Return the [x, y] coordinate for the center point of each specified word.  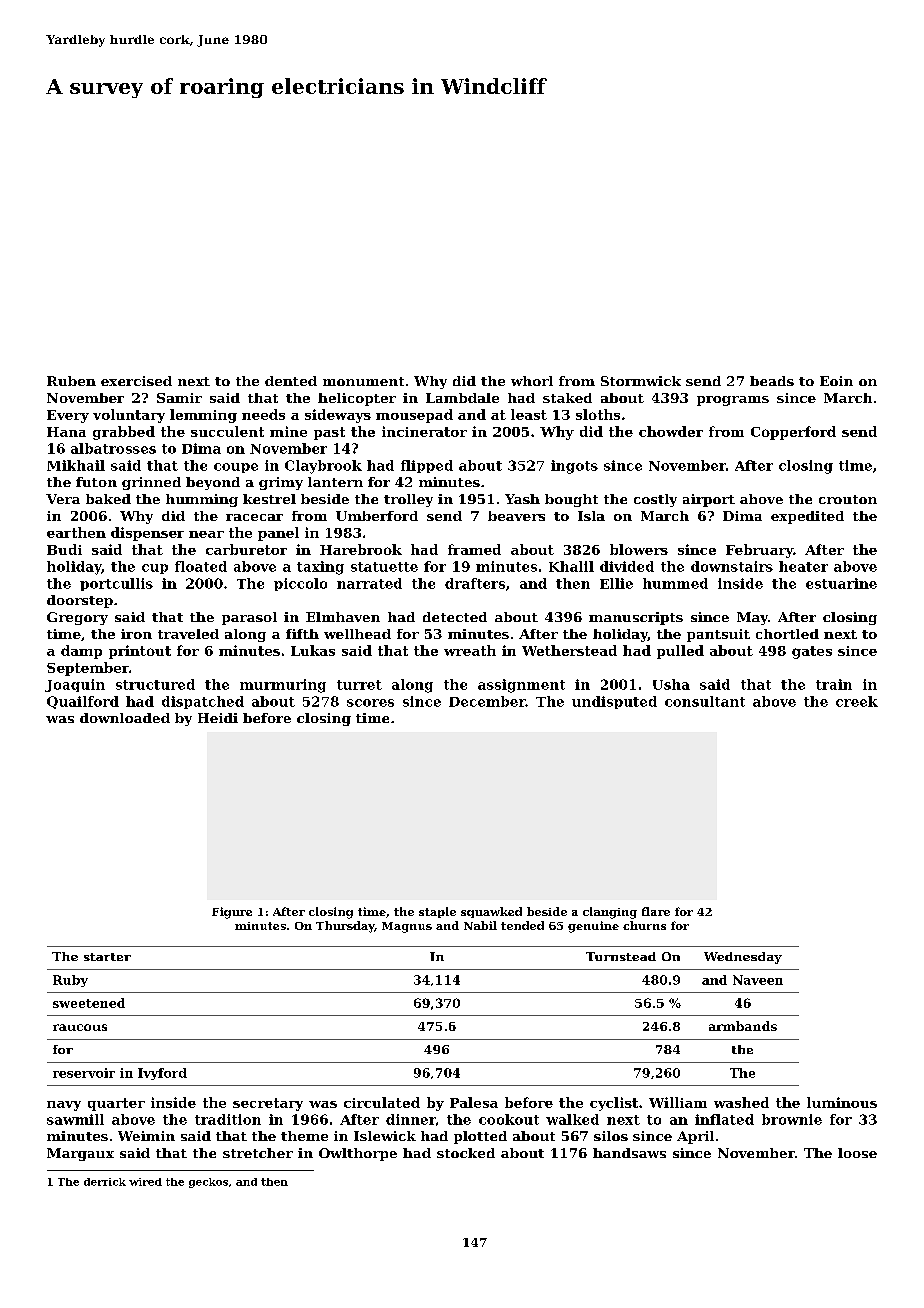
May [752, 618]
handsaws [629, 1153]
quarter [116, 1104]
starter [107, 957]
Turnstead [621, 956]
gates [812, 652]
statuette [384, 567]
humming [202, 500]
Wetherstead [569, 650]
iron [136, 634]
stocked [466, 1153]
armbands [743, 1026]
